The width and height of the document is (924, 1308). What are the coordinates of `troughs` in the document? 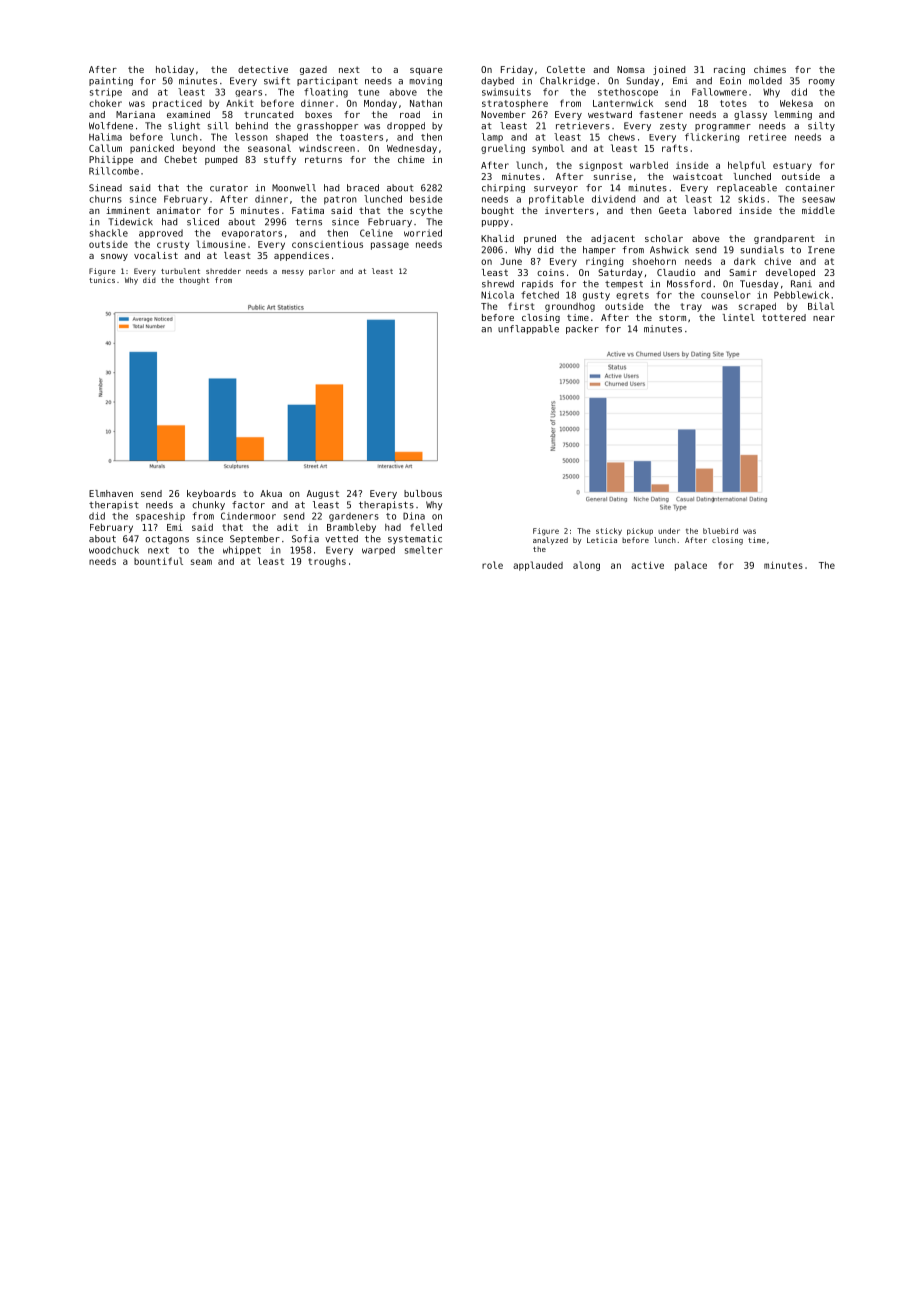 It's located at (327, 562).
